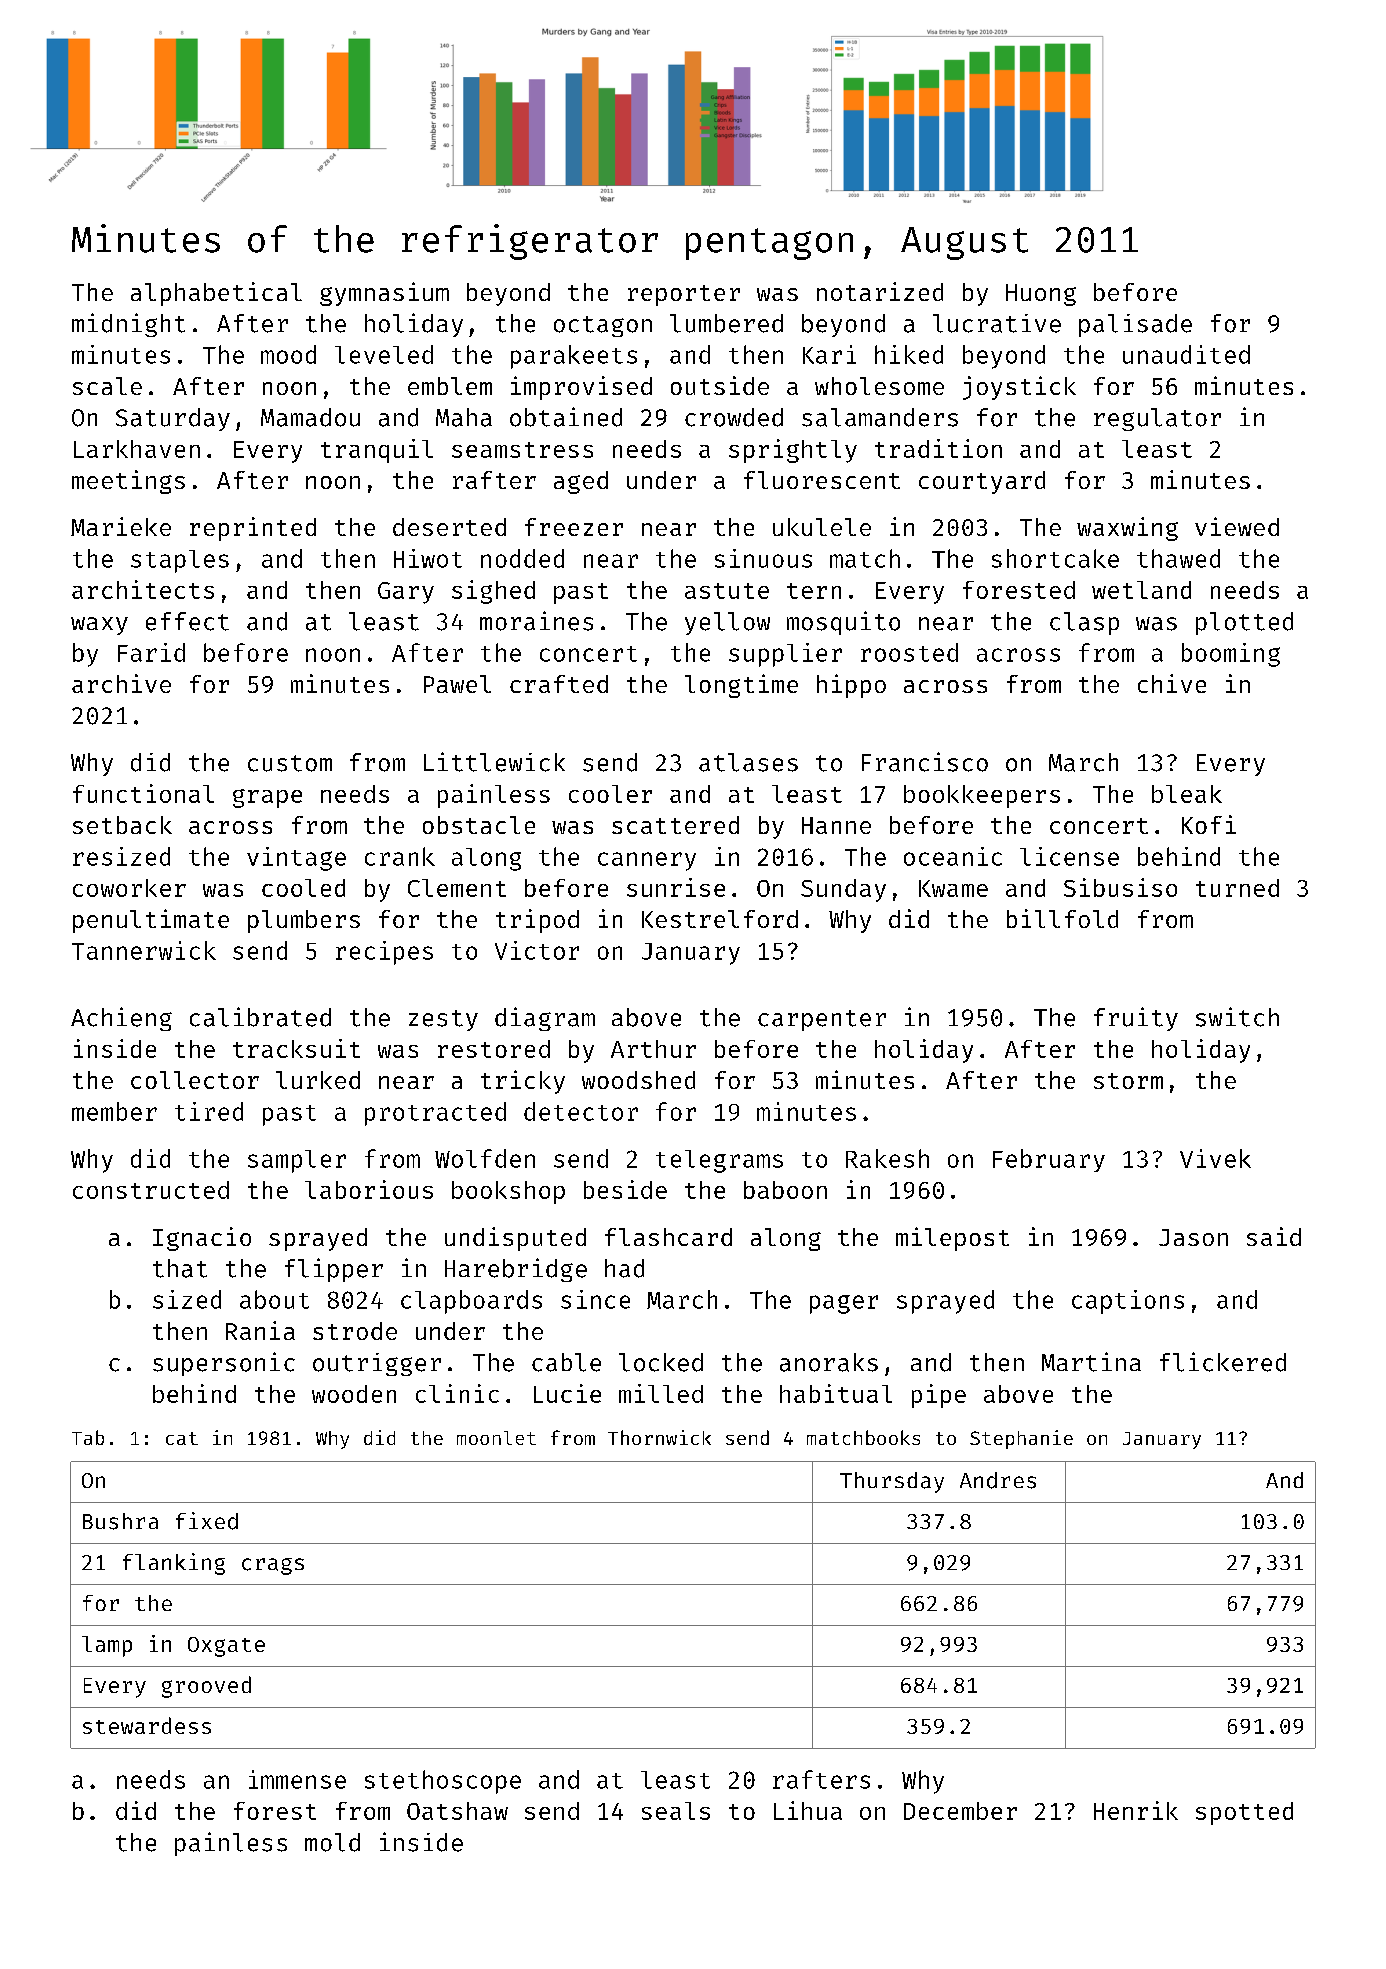 The image size is (1386, 1969). What do you see at coordinates (88, 1437) in the page?
I see `Tab` at bounding box center [88, 1437].
